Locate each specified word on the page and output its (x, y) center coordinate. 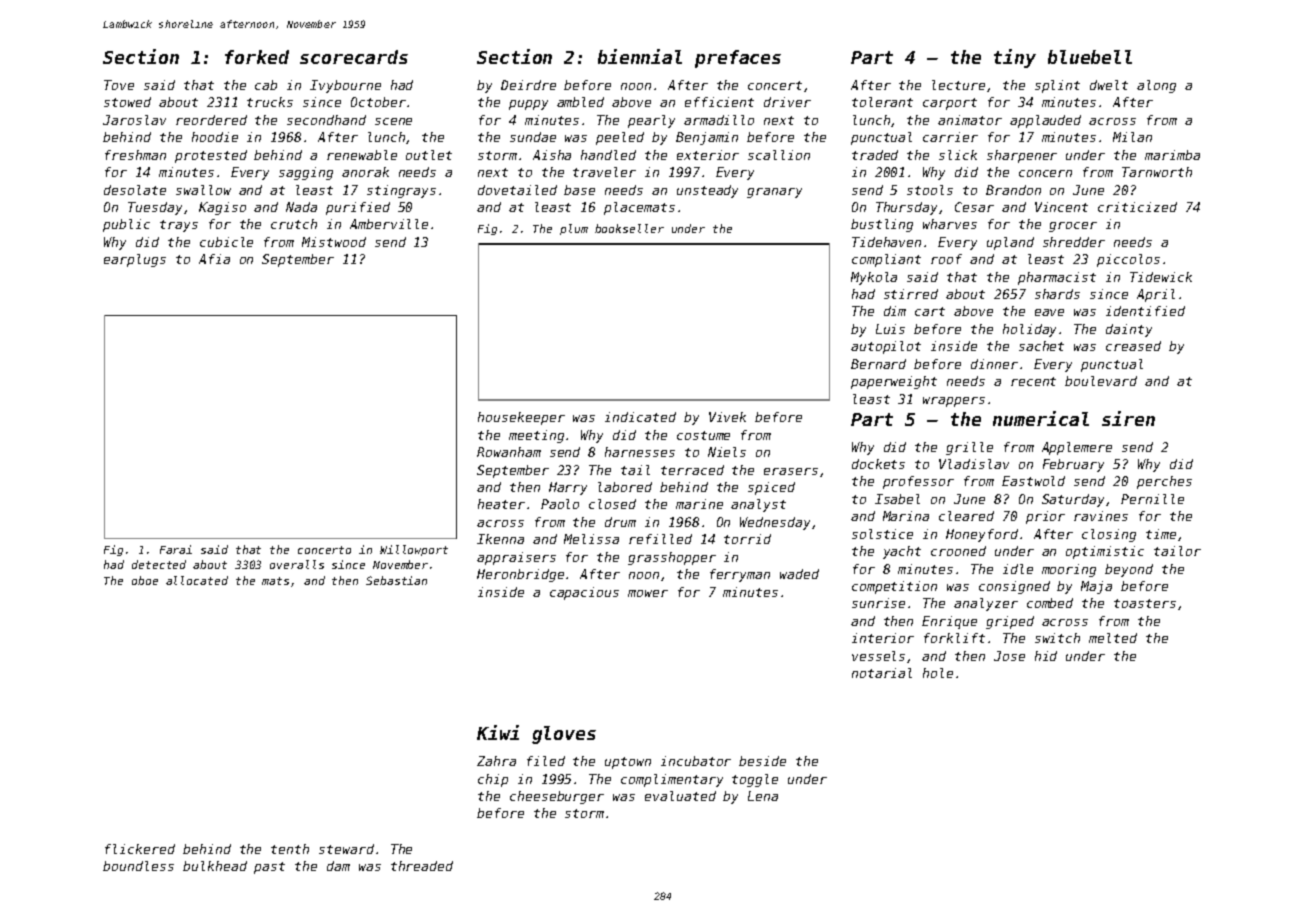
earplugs (135, 260)
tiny (1015, 58)
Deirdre (528, 85)
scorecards (354, 57)
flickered (140, 849)
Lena (763, 796)
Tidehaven (886, 242)
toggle (755, 780)
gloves (564, 735)
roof (946, 259)
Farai (176, 549)
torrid (747, 539)
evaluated (680, 796)
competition (894, 587)
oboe (145, 580)
